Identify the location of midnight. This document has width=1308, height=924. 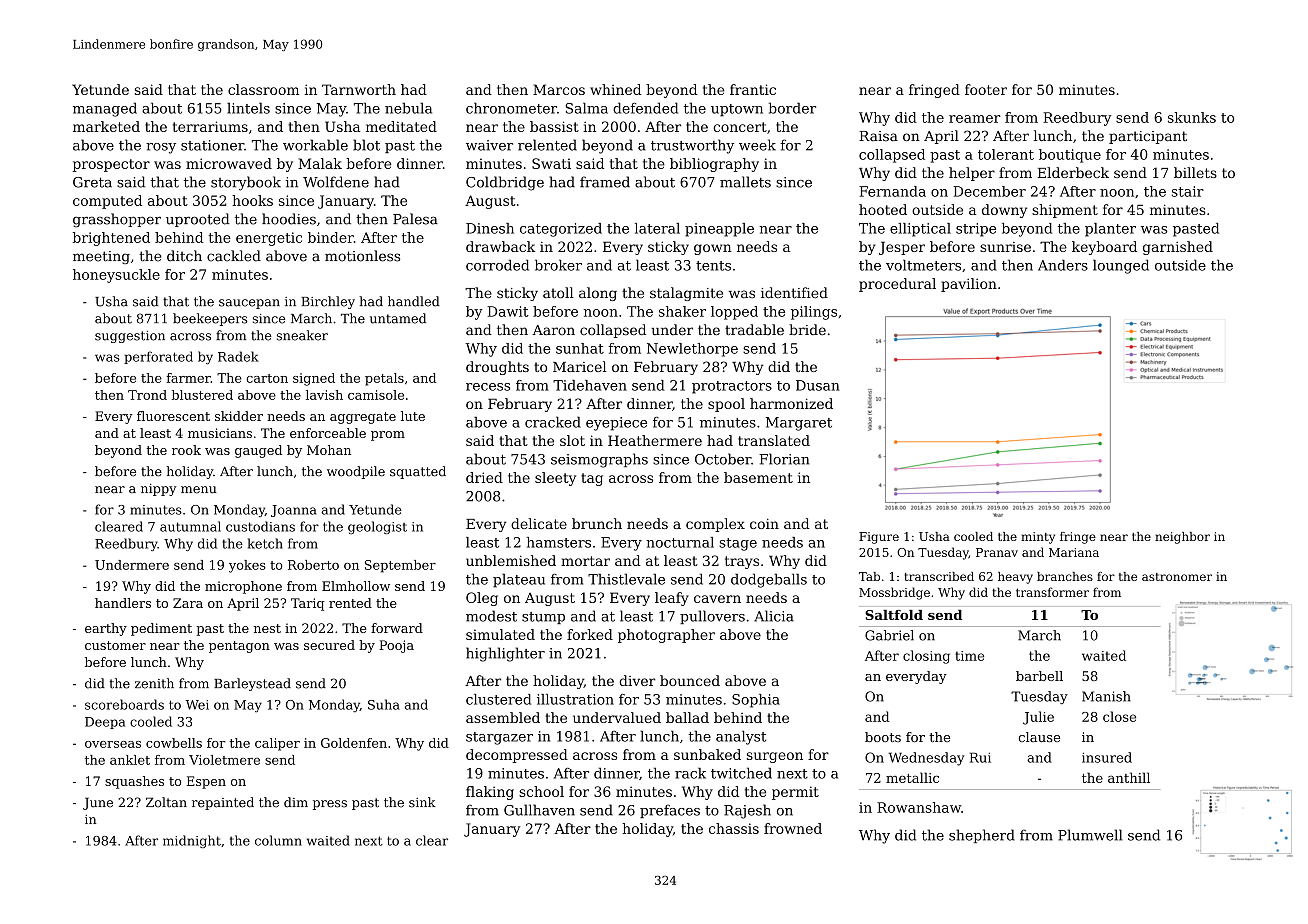
(192, 841).
